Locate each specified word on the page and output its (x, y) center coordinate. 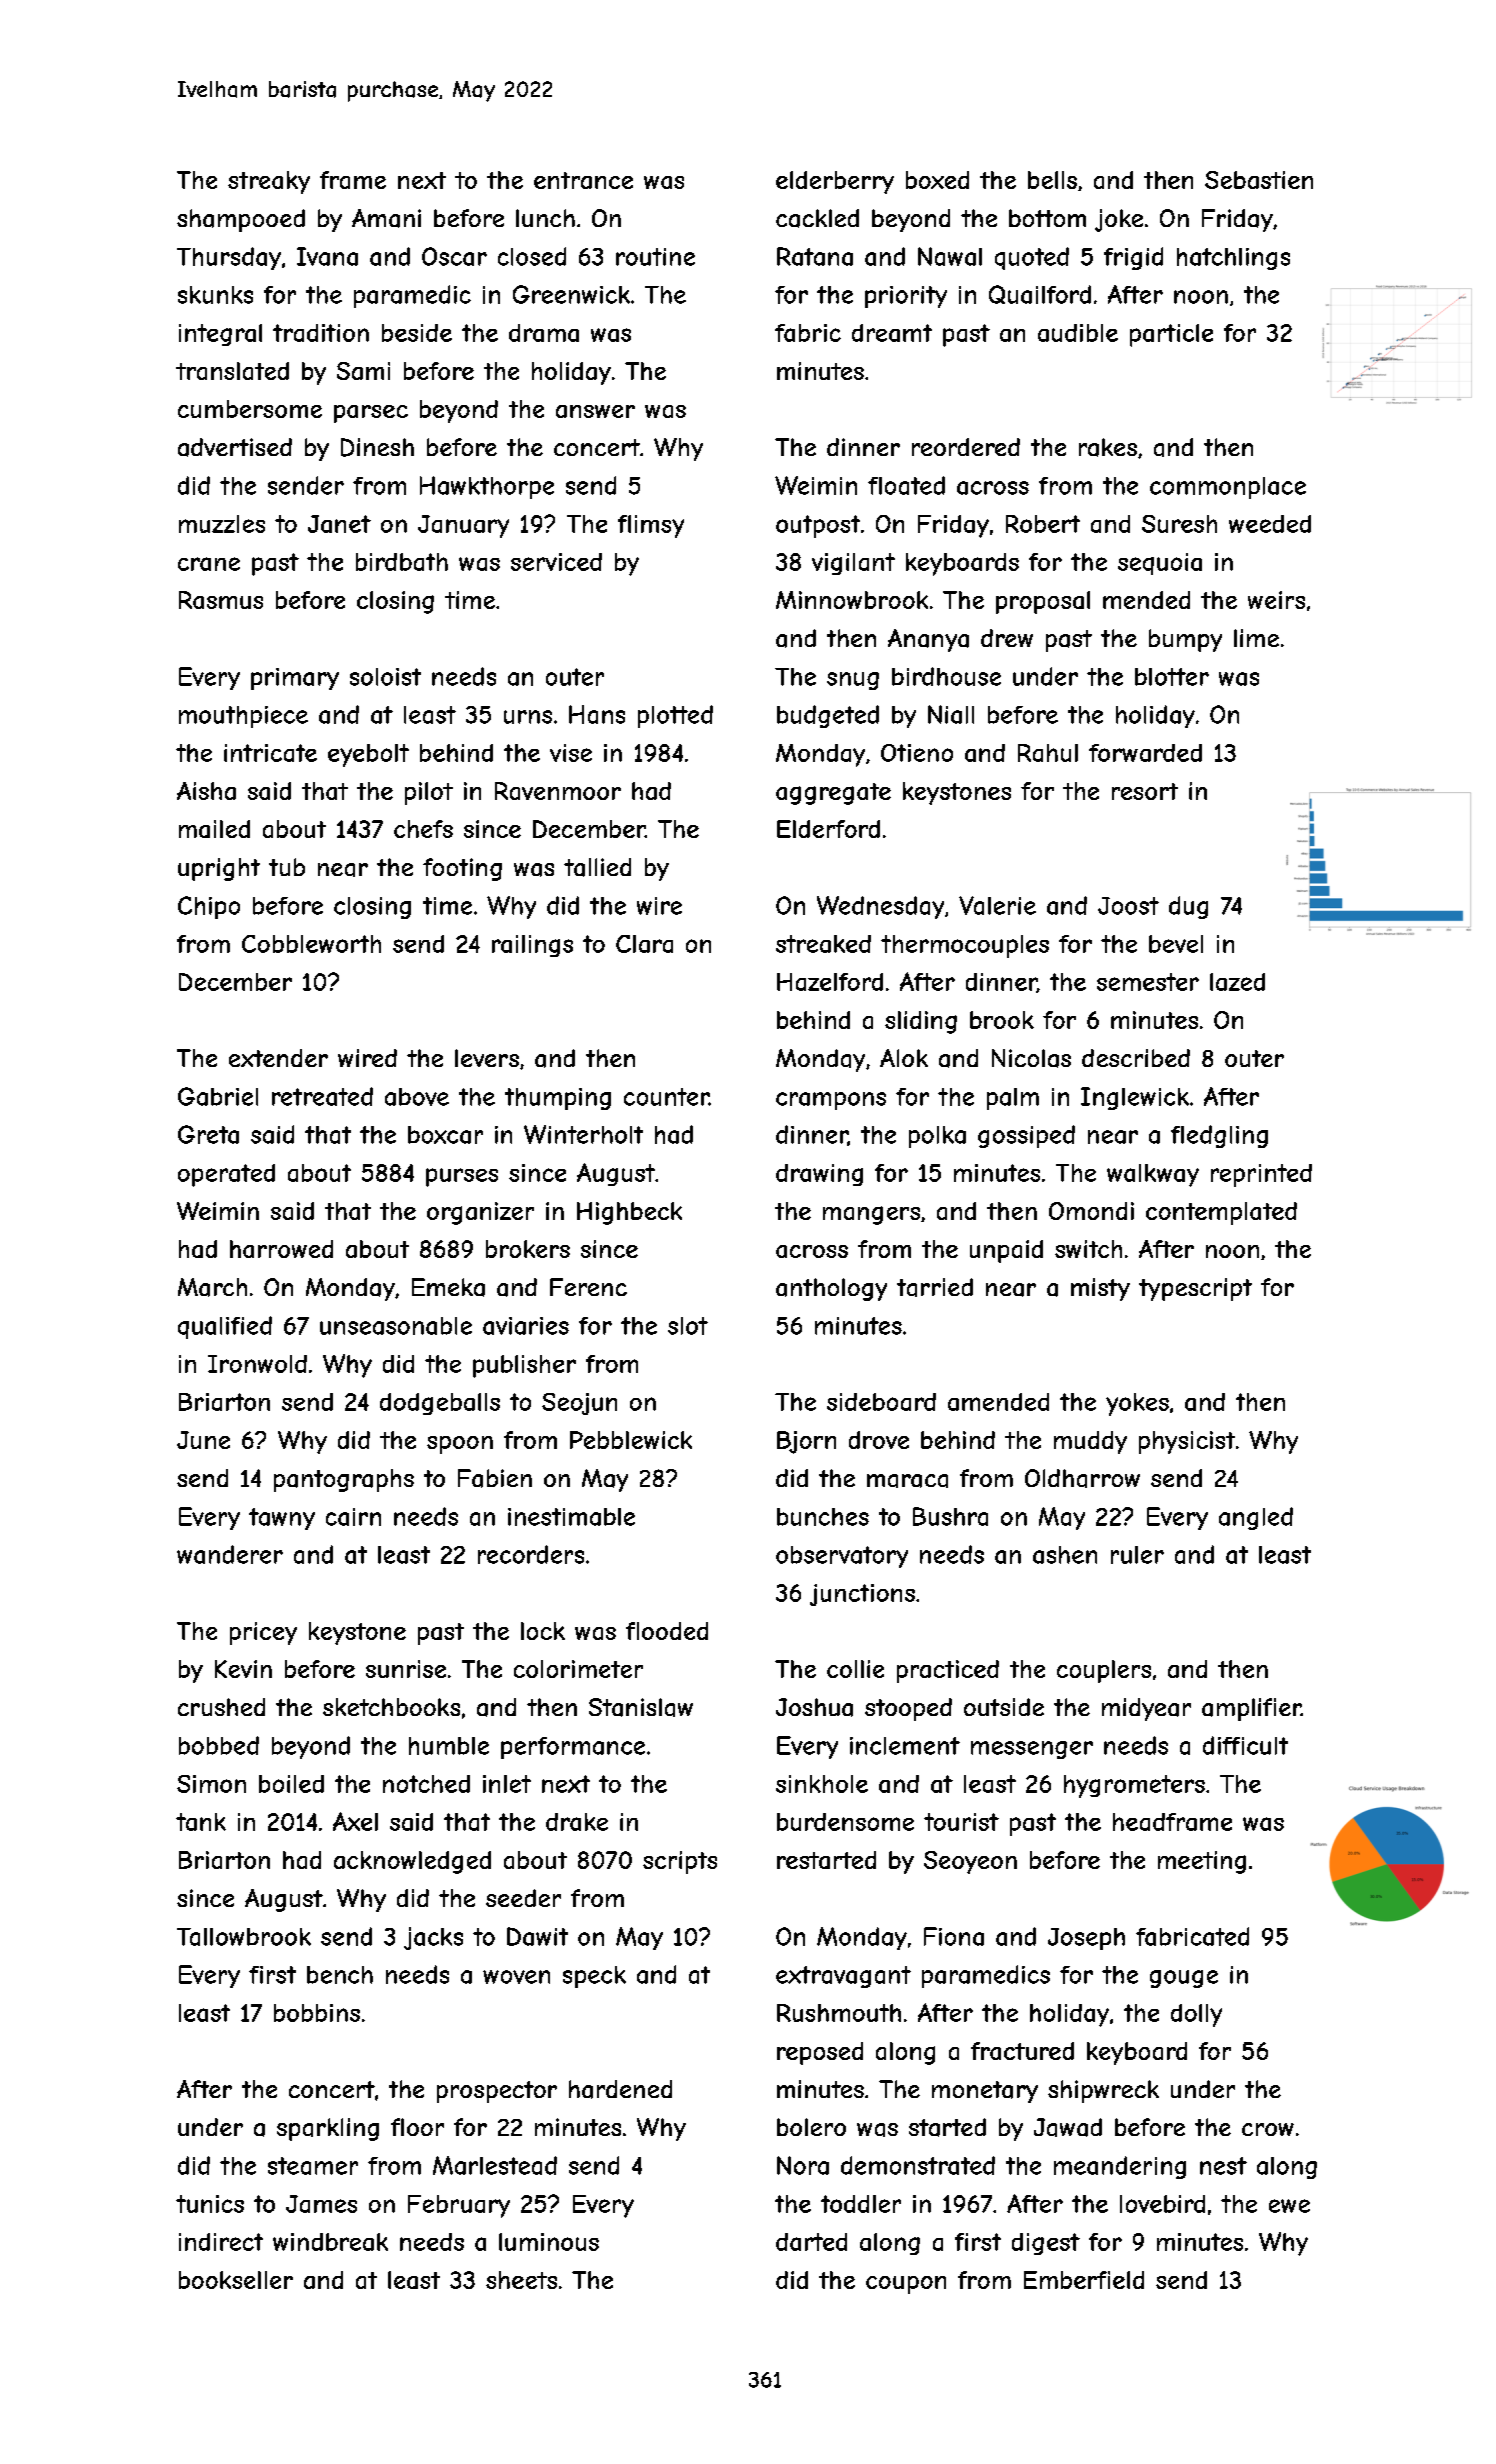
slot (688, 1326)
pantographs (344, 1480)
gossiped (1026, 1136)
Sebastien (1259, 180)
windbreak (330, 2242)
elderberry (835, 182)
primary (295, 679)
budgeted (828, 716)
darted (811, 2242)
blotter (1172, 677)
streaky (269, 182)
